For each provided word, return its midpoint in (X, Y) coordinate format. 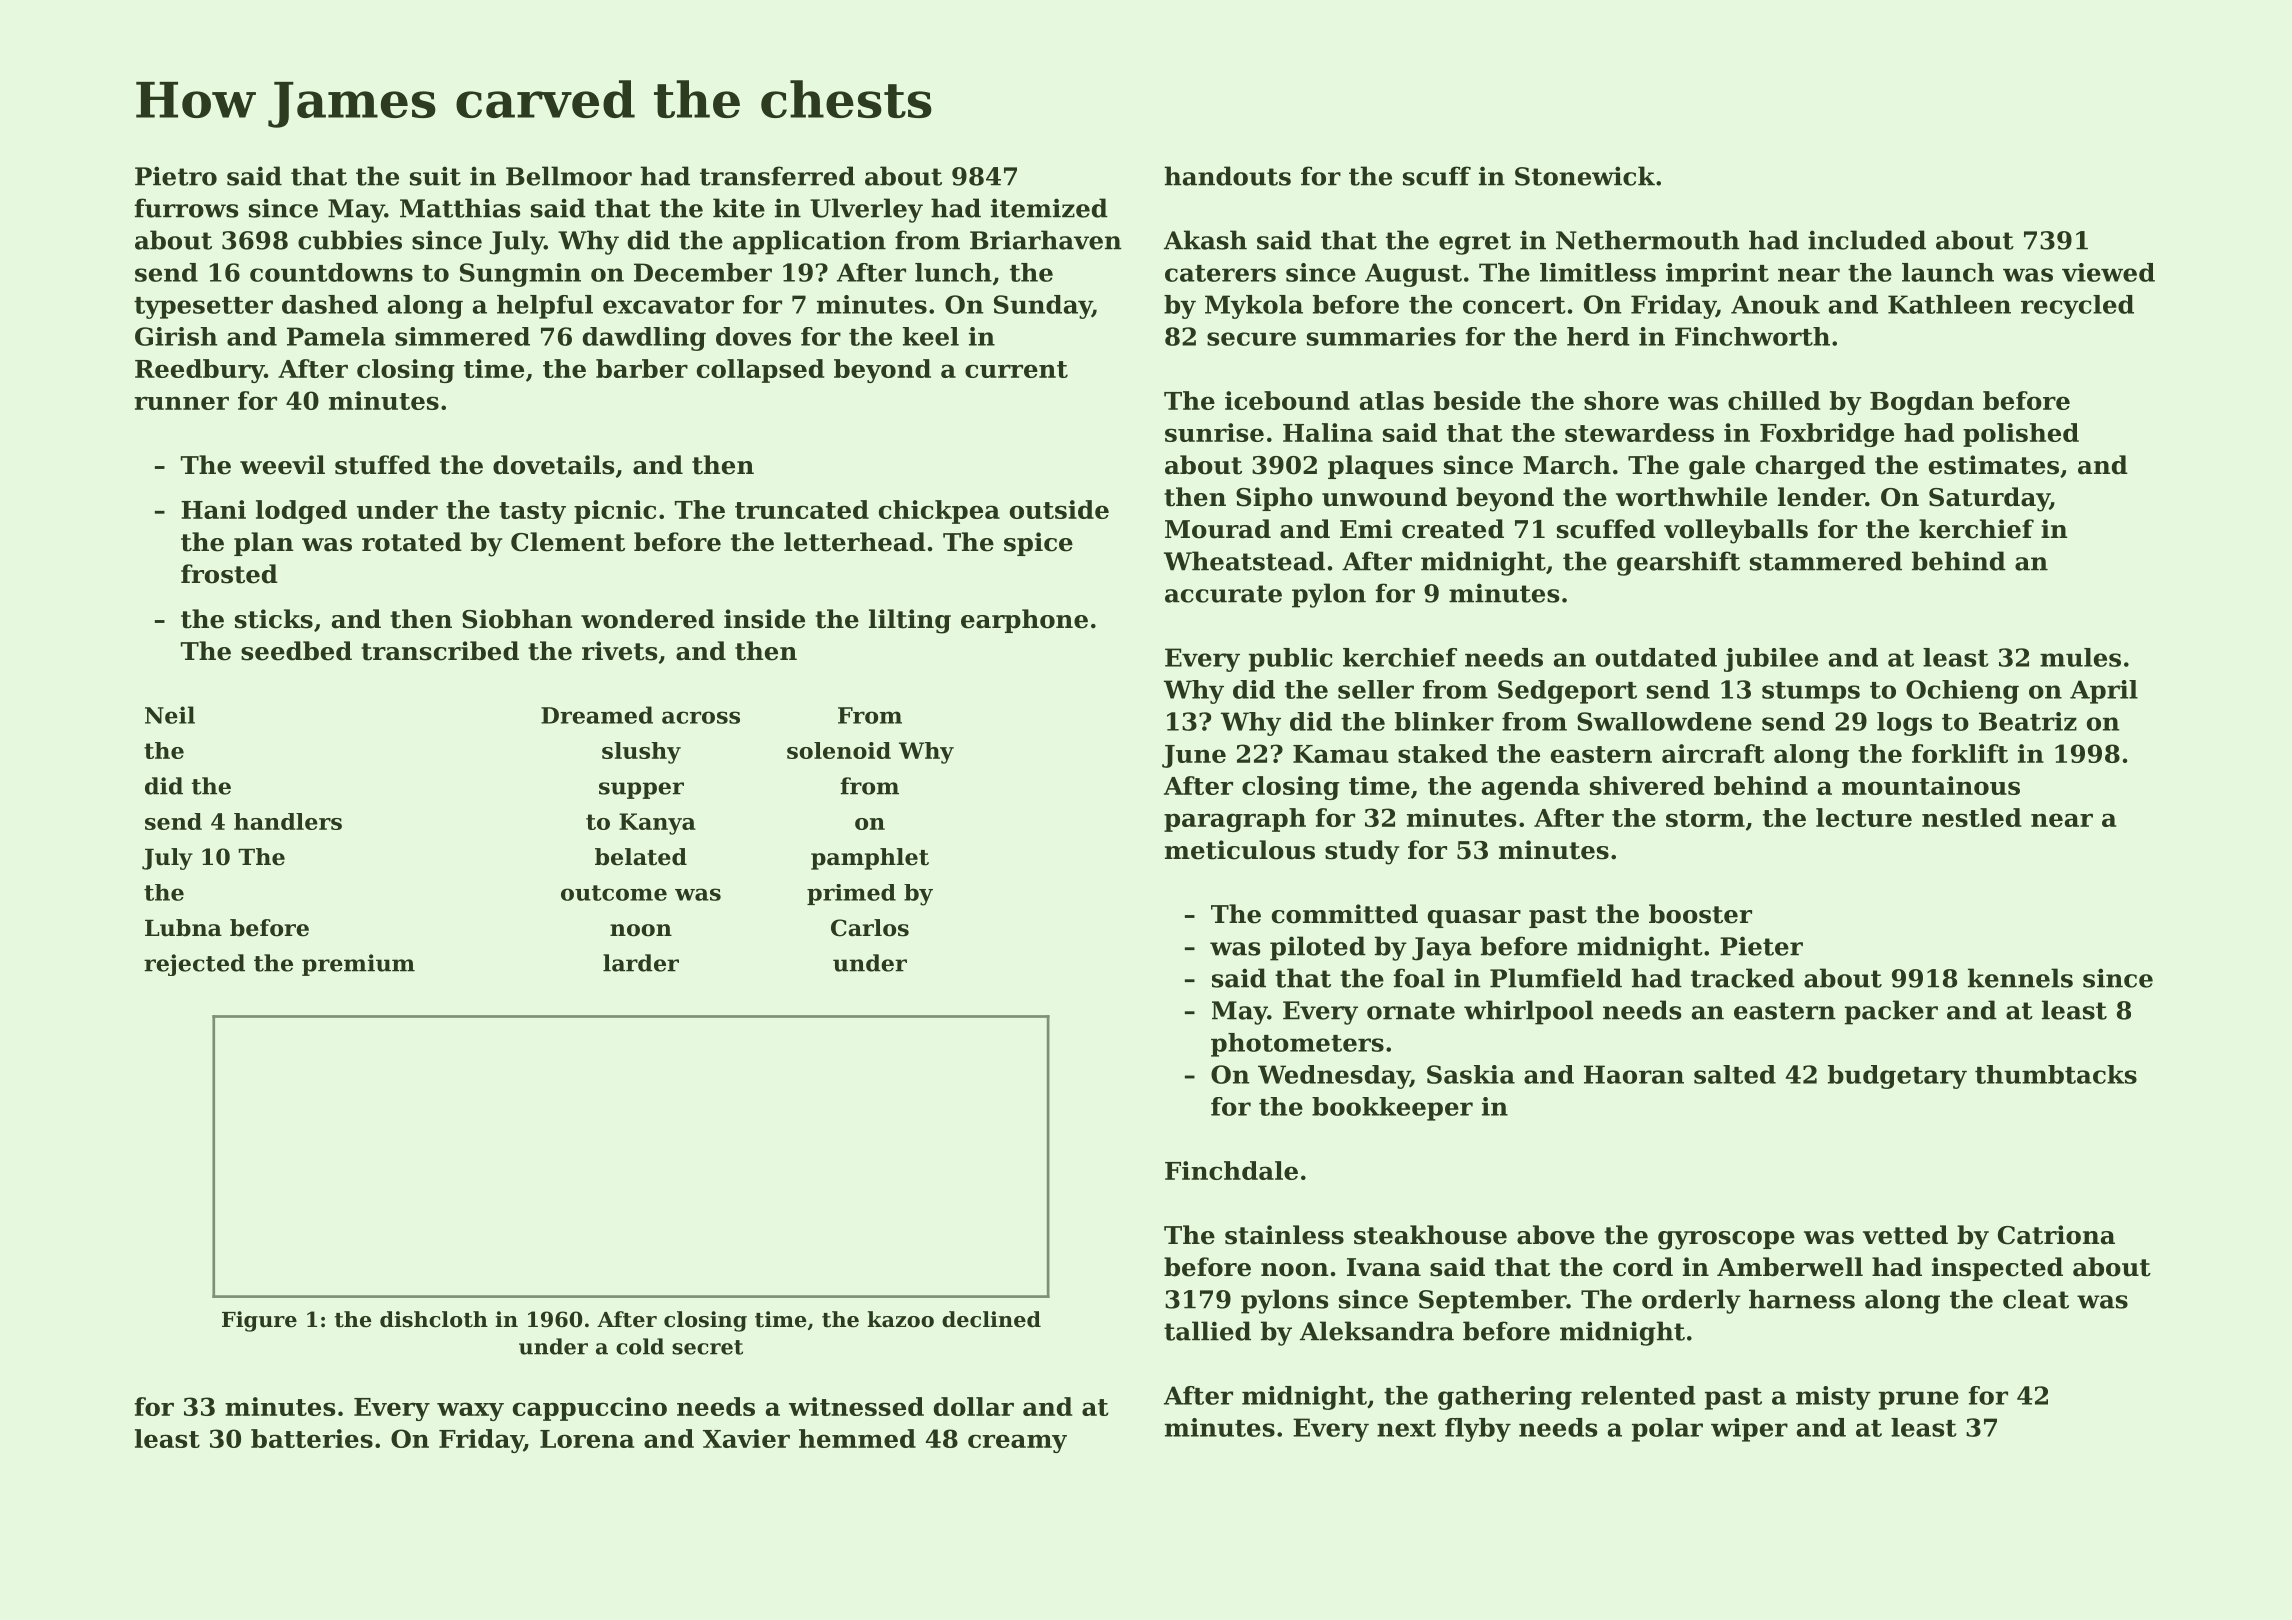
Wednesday (1334, 1077)
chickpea (939, 512)
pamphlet (870, 859)
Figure (259, 1321)
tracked (1743, 978)
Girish (176, 336)
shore (1621, 400)
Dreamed (597, 715)
